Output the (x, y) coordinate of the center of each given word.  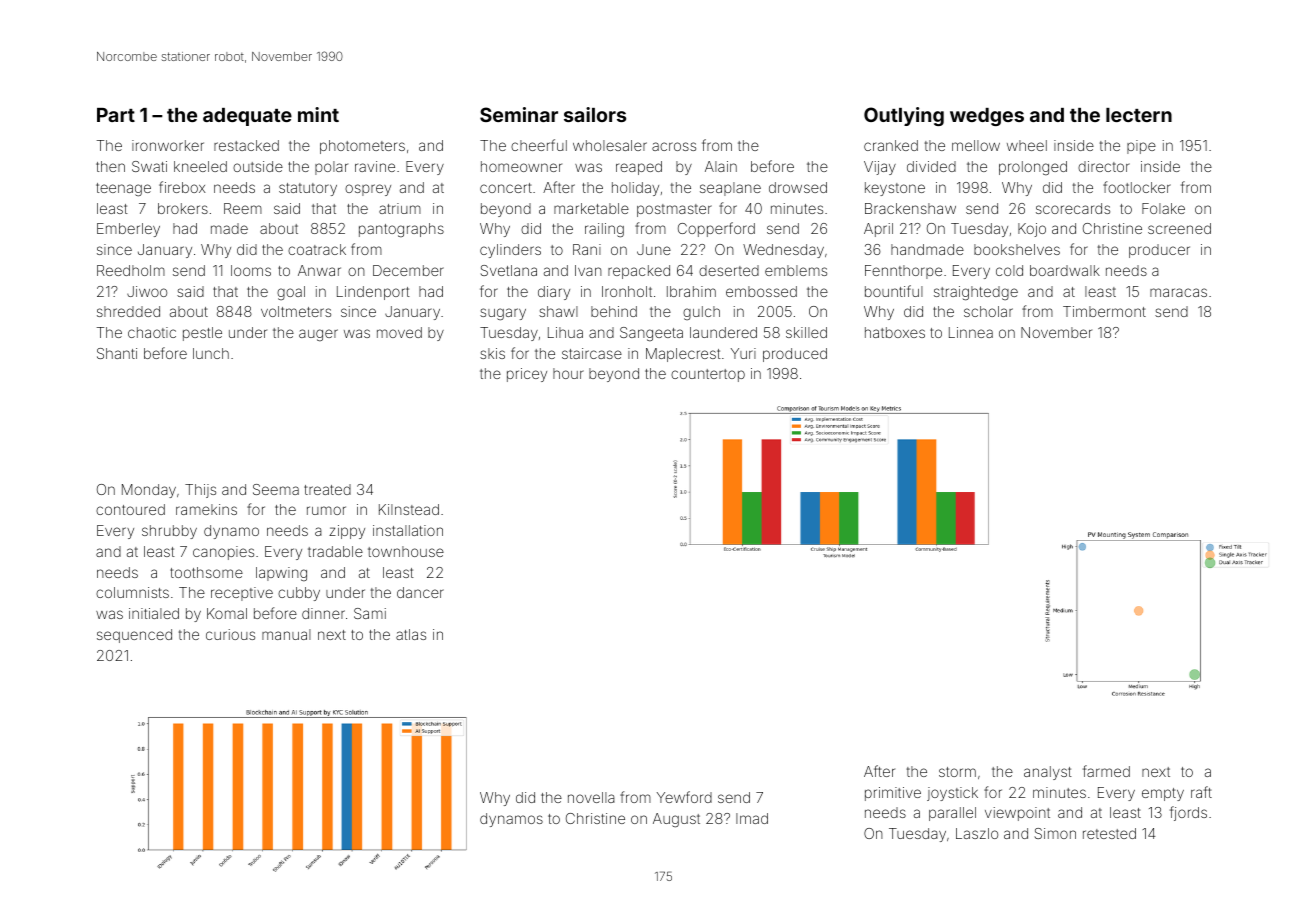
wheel (1027, 145)
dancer (420, 592)
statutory (308, 189)
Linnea (971, 332)
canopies (223, 553)
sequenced (134, 636)
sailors (595, 114)
